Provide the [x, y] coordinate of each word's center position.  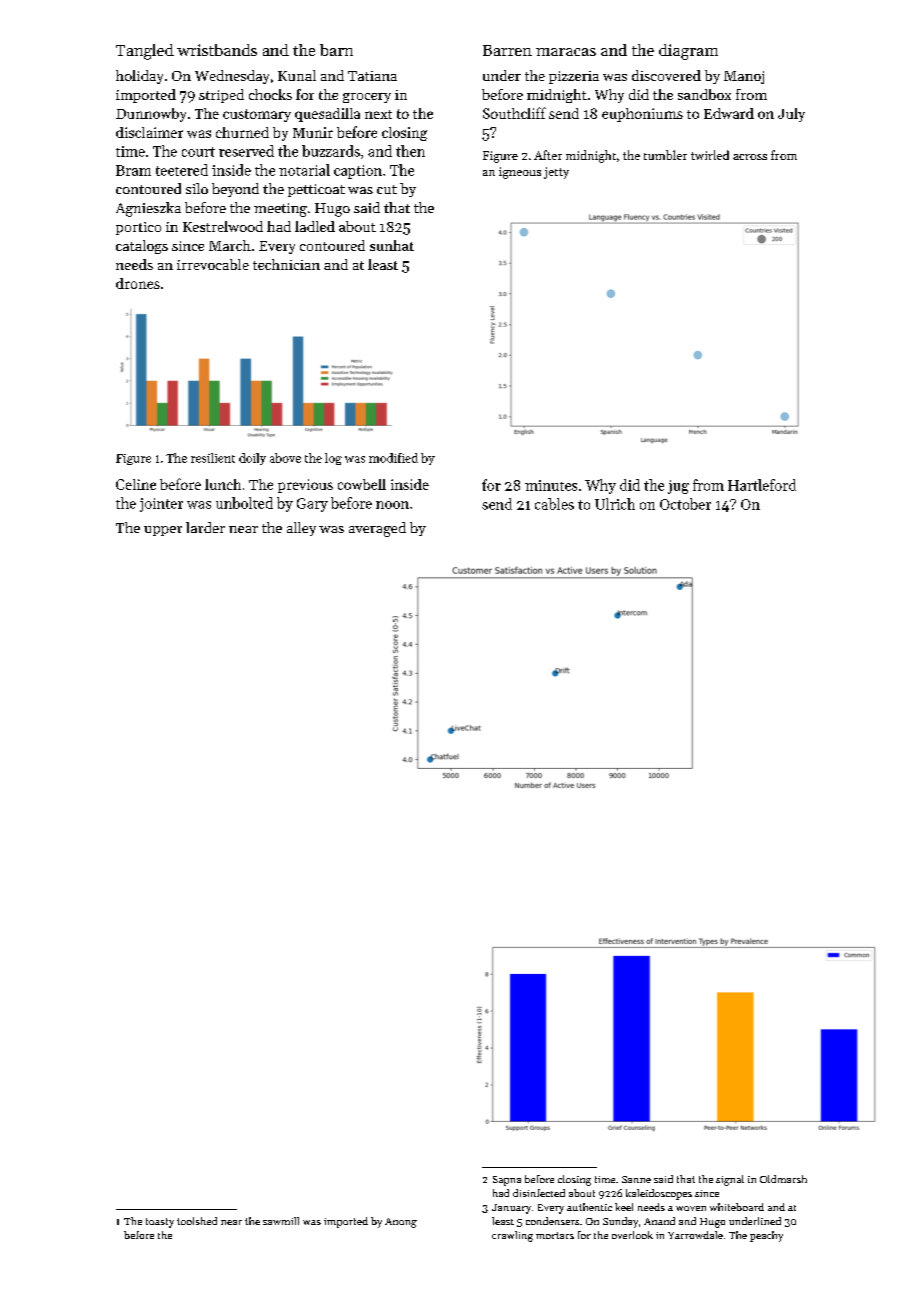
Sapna [507, 1181]
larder [205, 527]
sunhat [392, 245]
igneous [520, 173]
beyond [235, 190]
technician [286, 264]
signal [730, 1180]
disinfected [539, 1193]
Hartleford [762, 485]
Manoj [744, 77]
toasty [160, 1223]
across [750, 157]
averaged [377, 529]
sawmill [281, 1221]
